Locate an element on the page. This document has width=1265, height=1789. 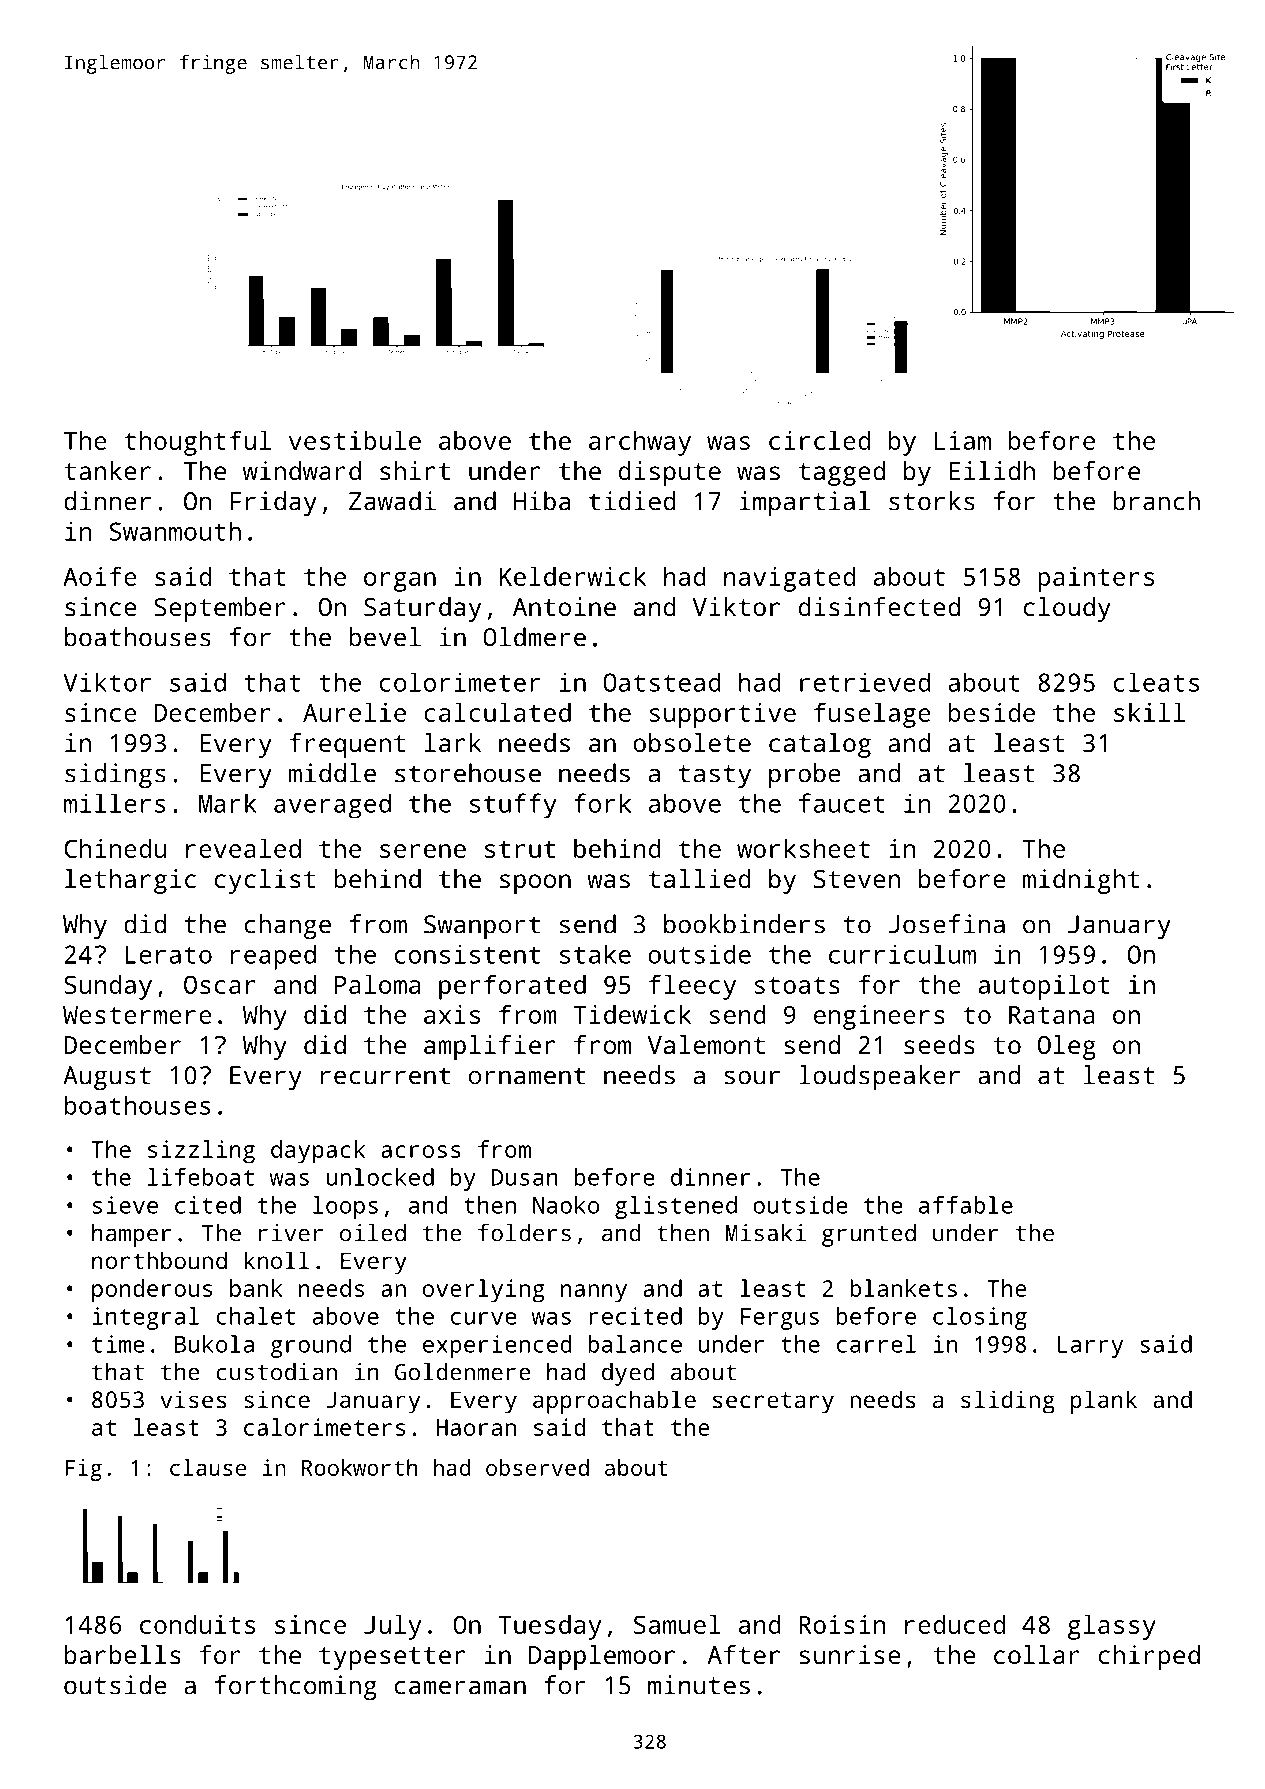
clause is located at coordinates (208, 1467).
